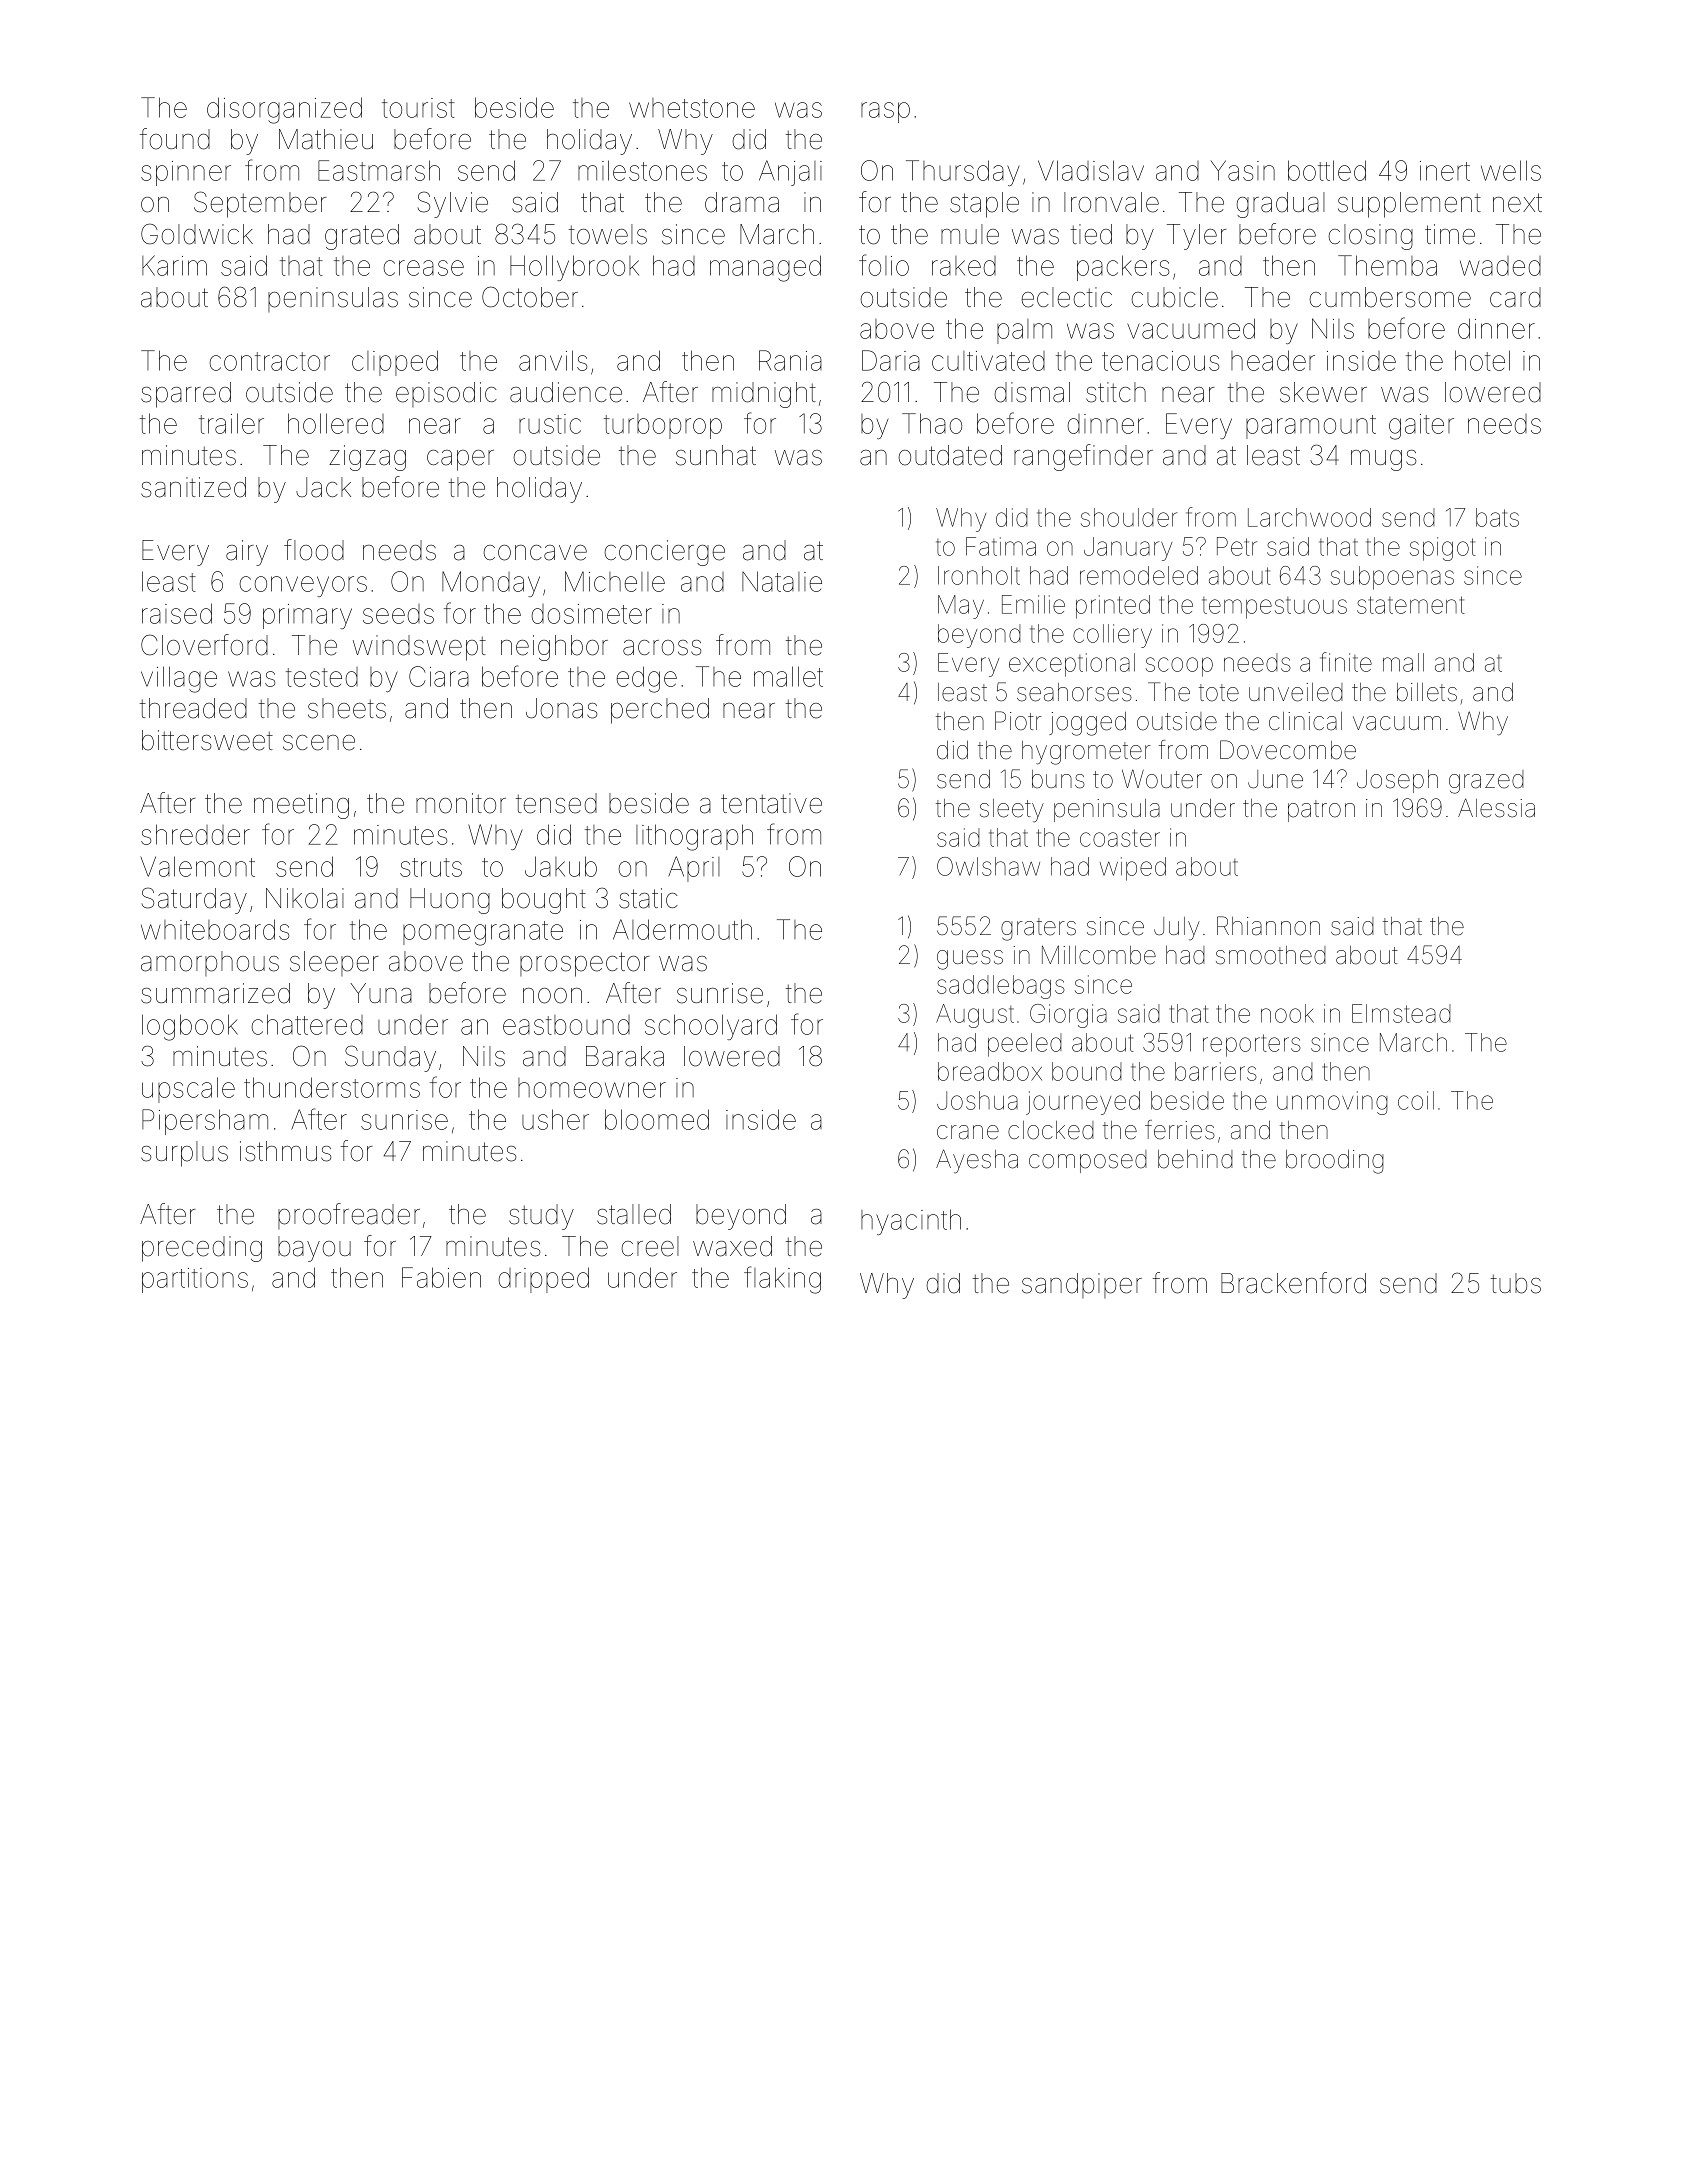 This screenshot has height=2178, width=1683. What do you see at coordinates (1082, 1285) in the screenshot?
I see `sandpiper` at bounding box center [1082, 1285].
